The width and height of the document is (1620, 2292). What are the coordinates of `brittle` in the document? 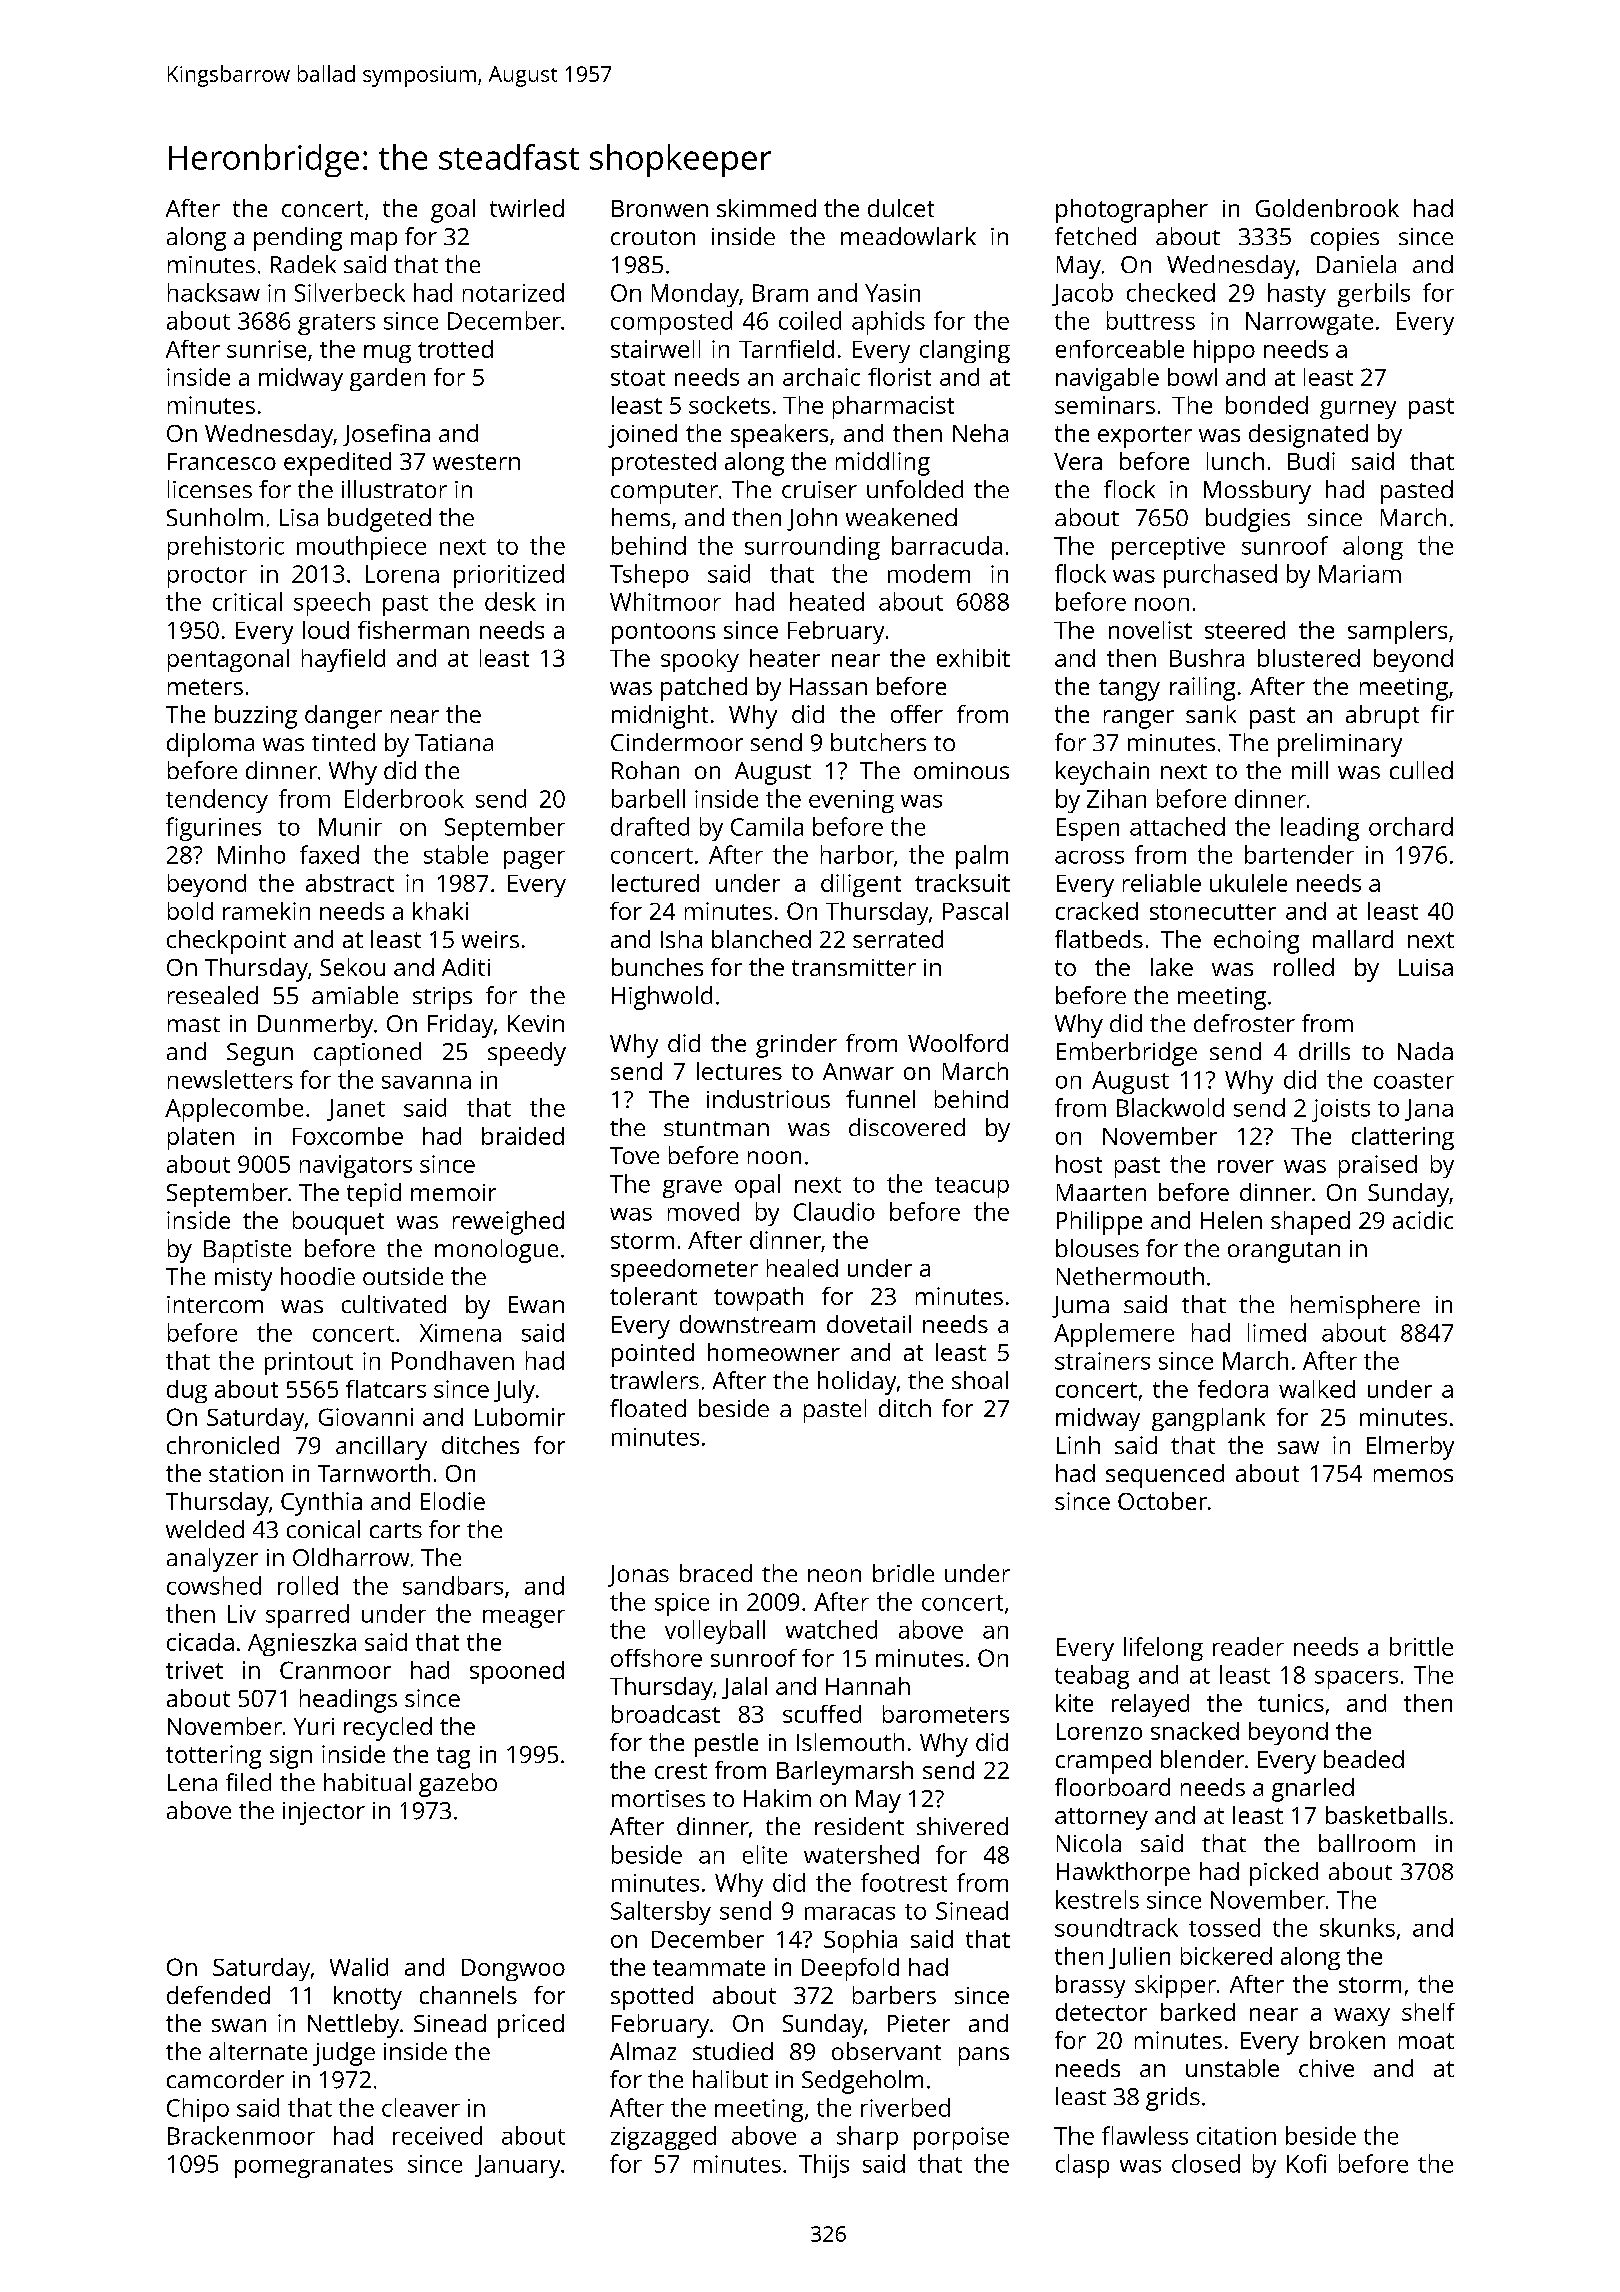 It's located at (1421, 1646).
